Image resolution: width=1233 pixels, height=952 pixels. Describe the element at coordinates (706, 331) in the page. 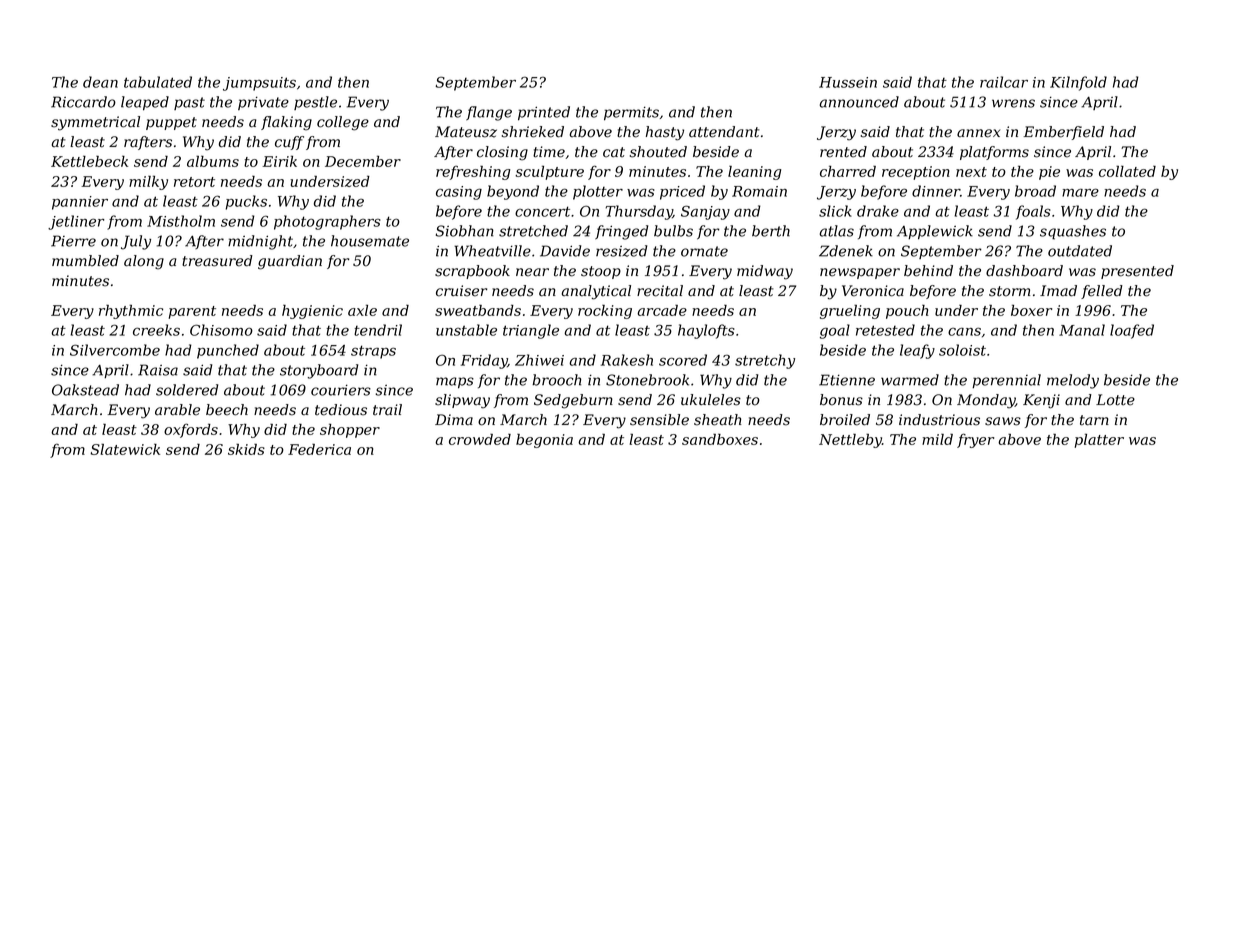

I see `haylofts` at that location.
